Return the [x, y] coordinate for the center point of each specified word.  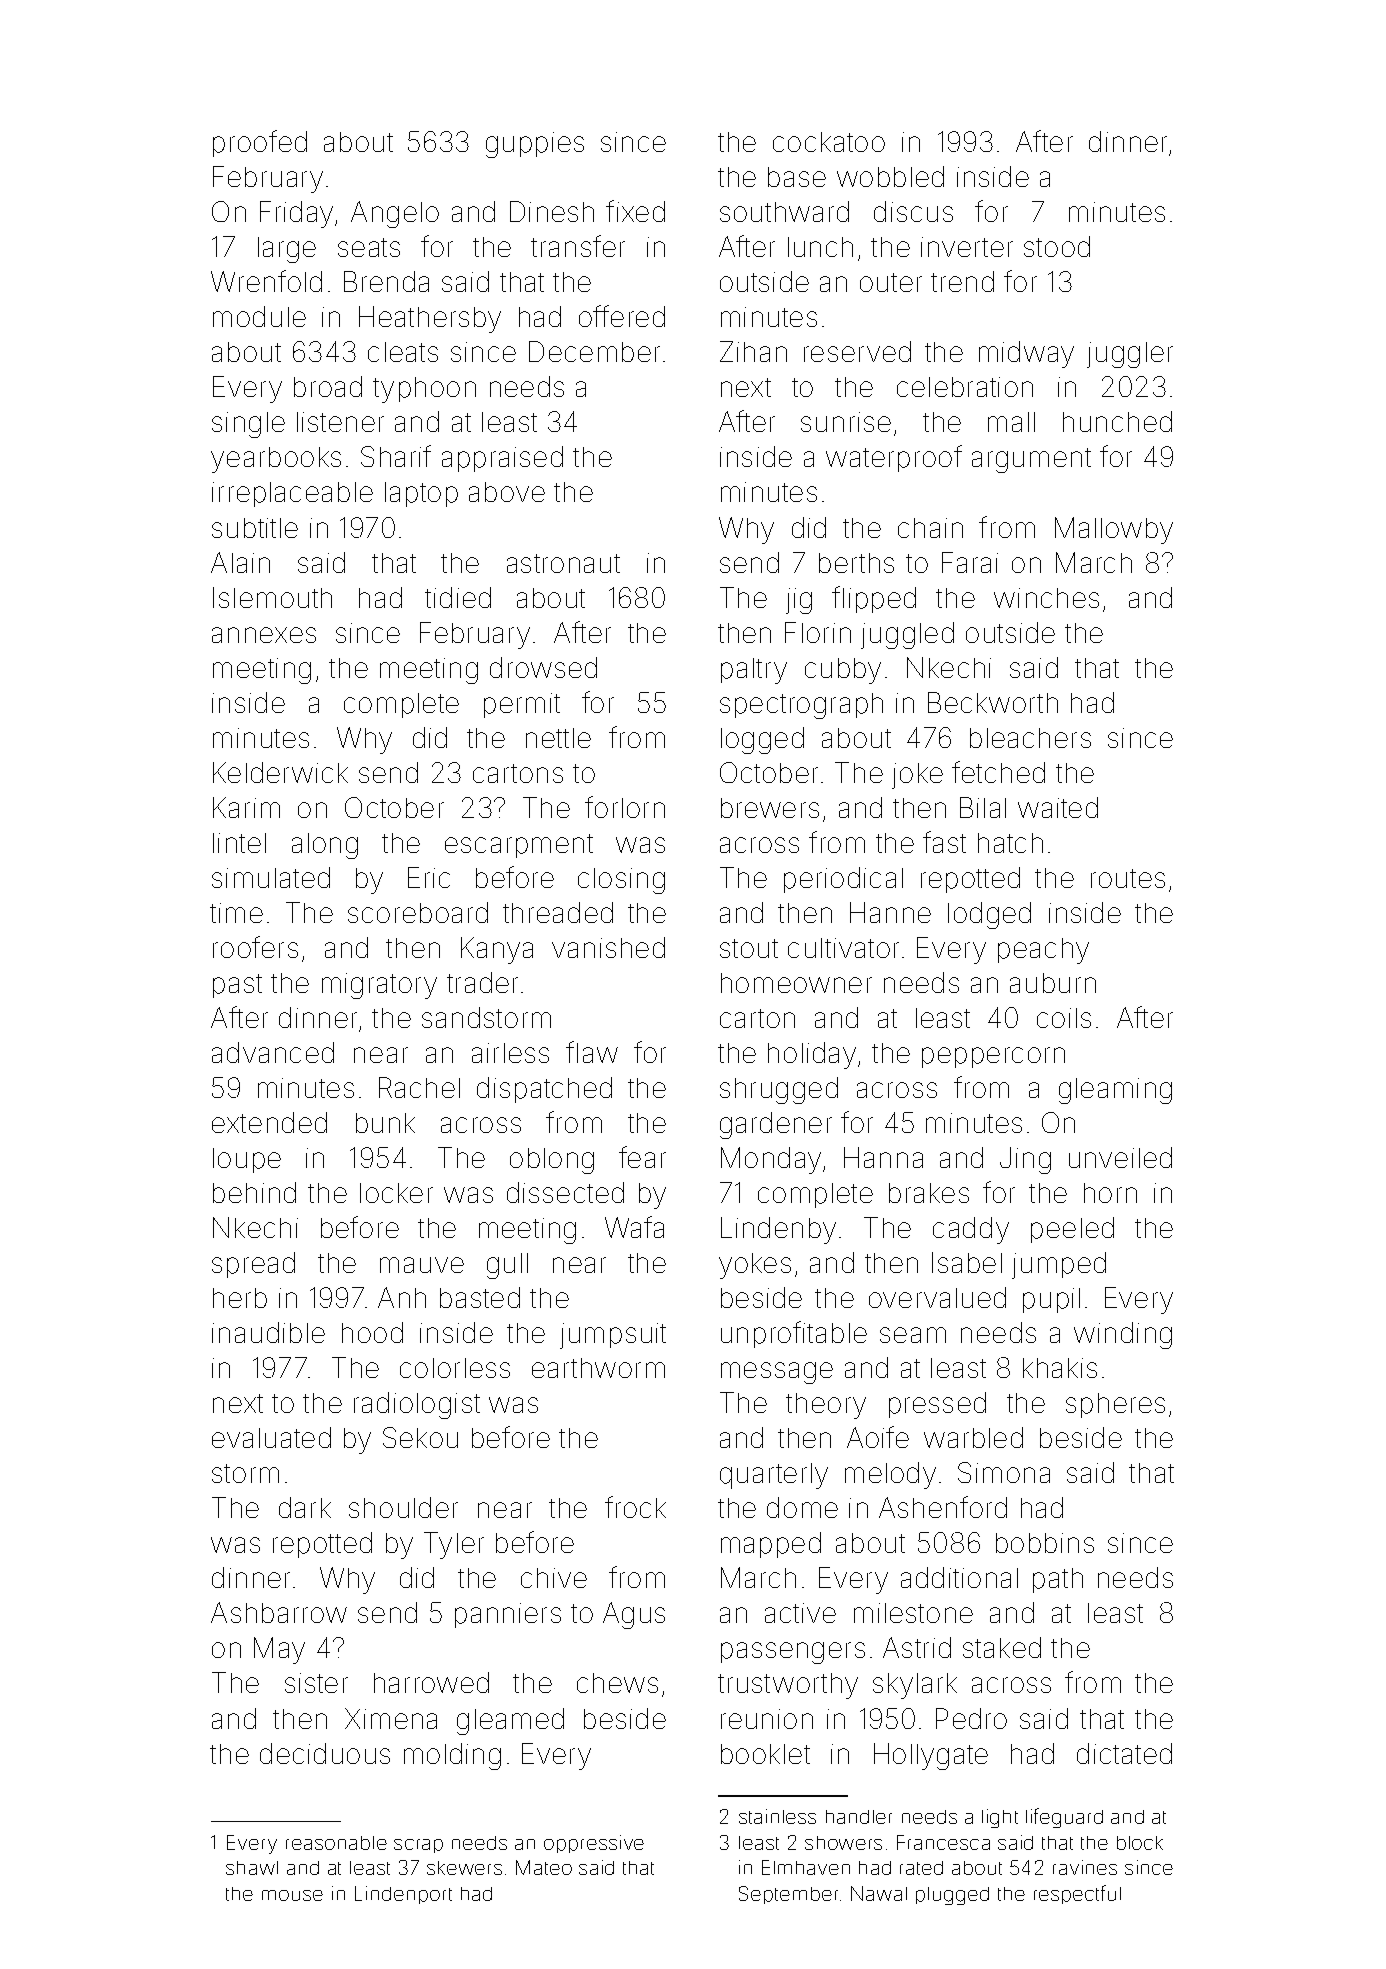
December [594, 351]
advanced [273, 1052]
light [1000, 1818]
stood [1057, 246]
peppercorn [993, 1057]
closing [621, 881]
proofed [260, 143]
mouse [292, 1895]
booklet [765, 1754]
